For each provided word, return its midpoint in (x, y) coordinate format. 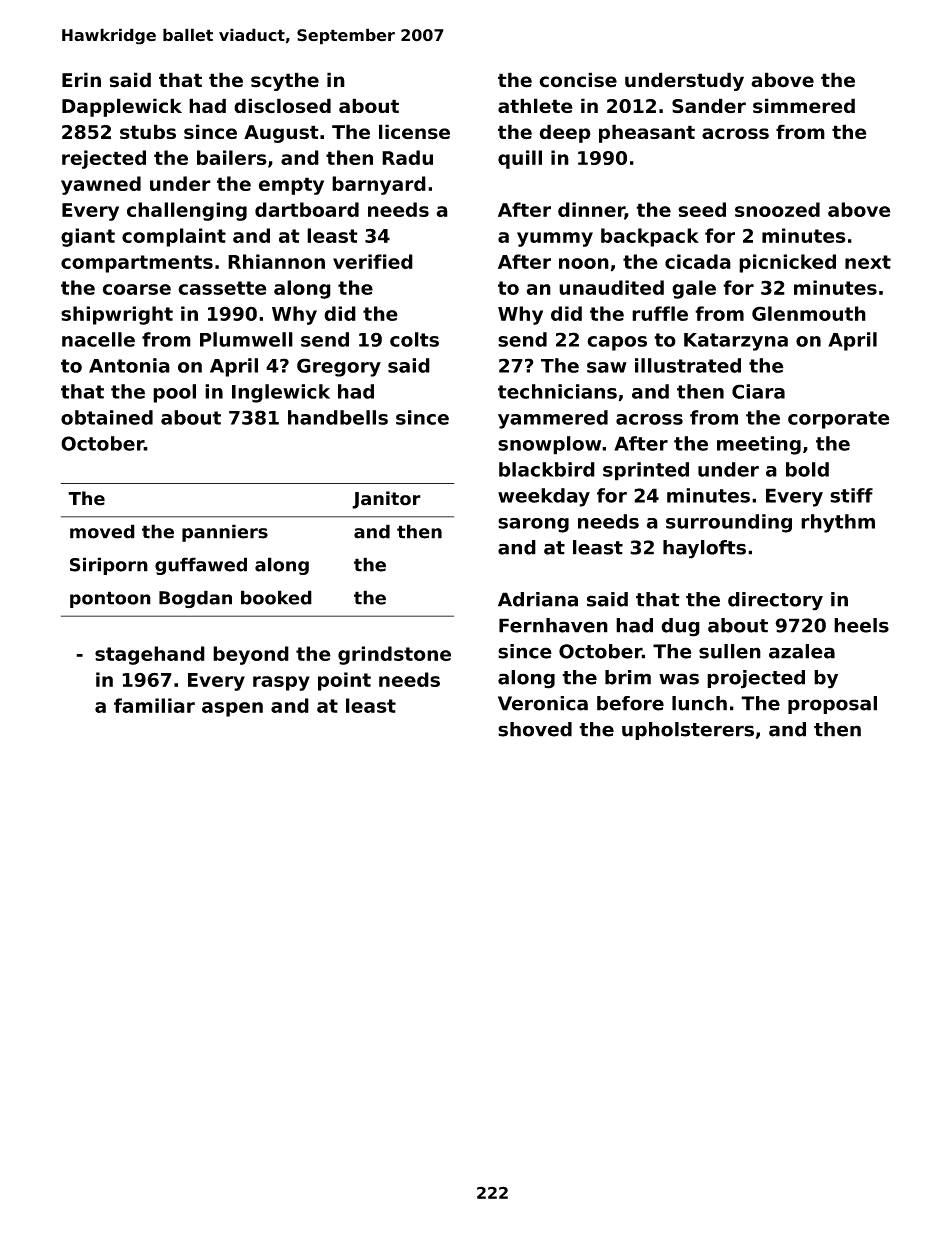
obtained (107, 417)
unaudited (611, 287)
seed (702, 209)
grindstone (394, 655)
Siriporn (109, 566)
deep (565, 133)
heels (861, 625)
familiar (154, 705)
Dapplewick (122, 107)
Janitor (386, 500)
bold (807, 469)
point (344, 681)
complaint (174, 237)
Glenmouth (809, 313)
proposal (832, 705)
